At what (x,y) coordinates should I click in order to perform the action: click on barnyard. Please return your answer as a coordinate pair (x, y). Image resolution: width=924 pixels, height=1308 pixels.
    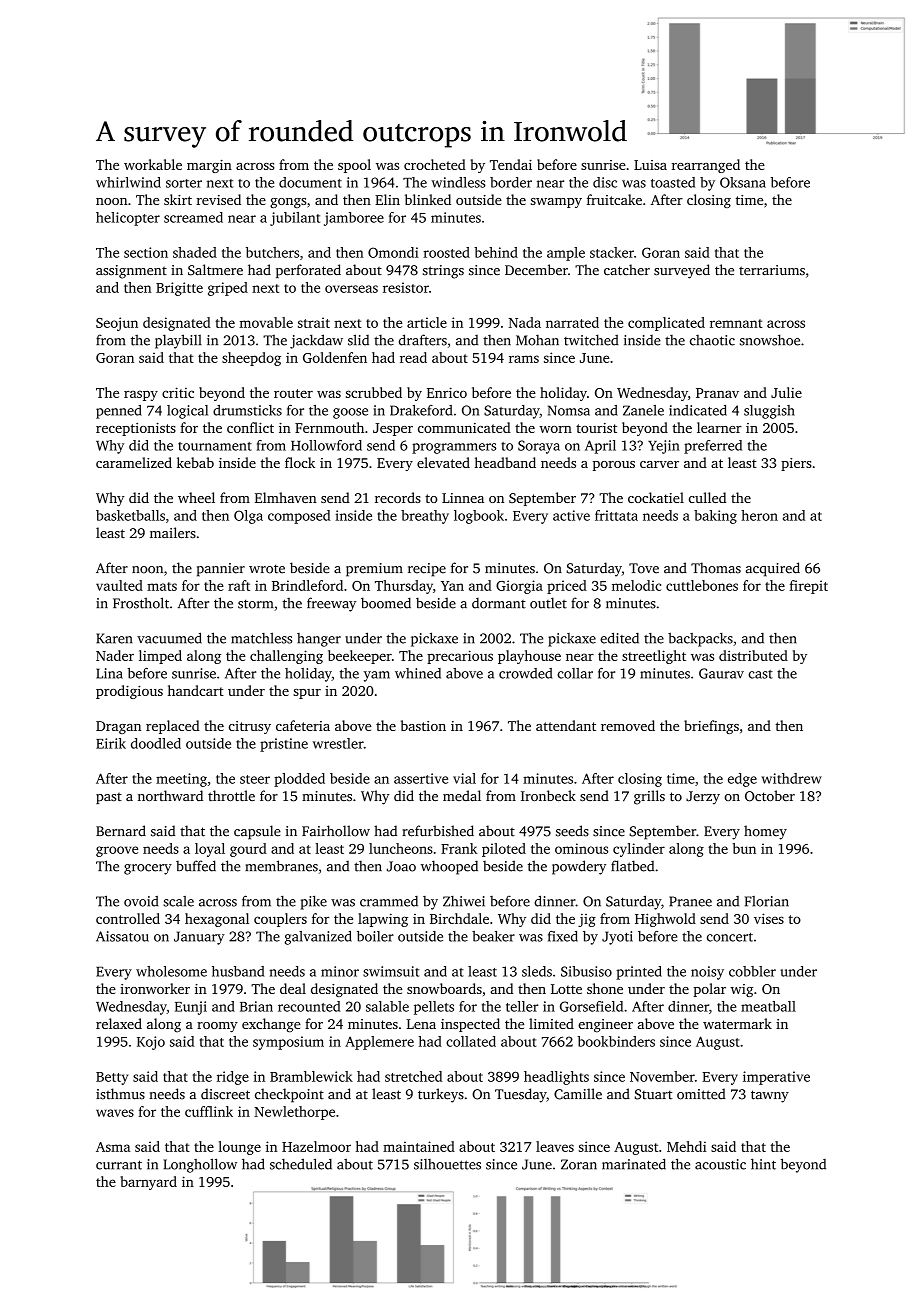
    Looking at the image, I should click on (148, 1183).
